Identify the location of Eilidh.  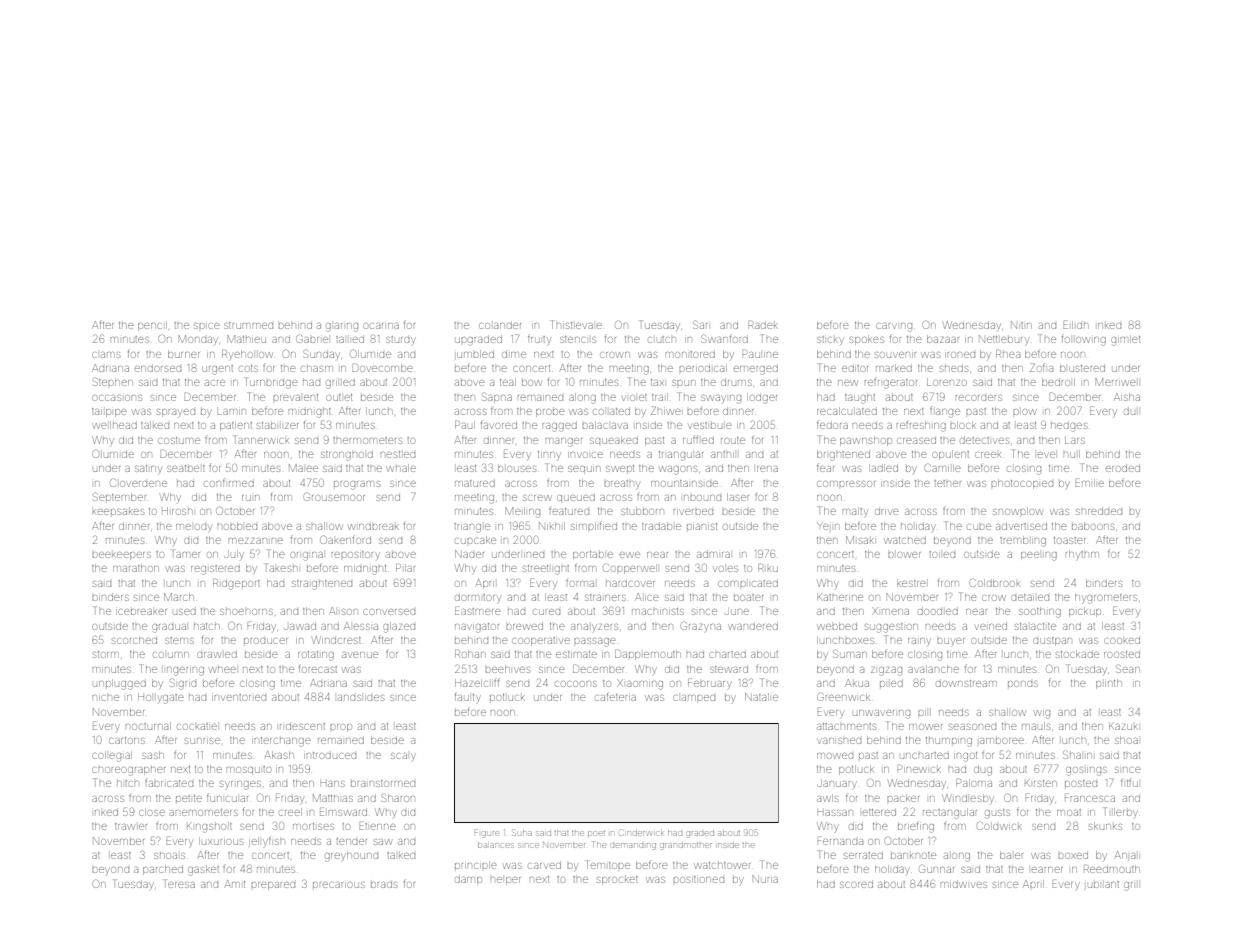
(1075, 325).
